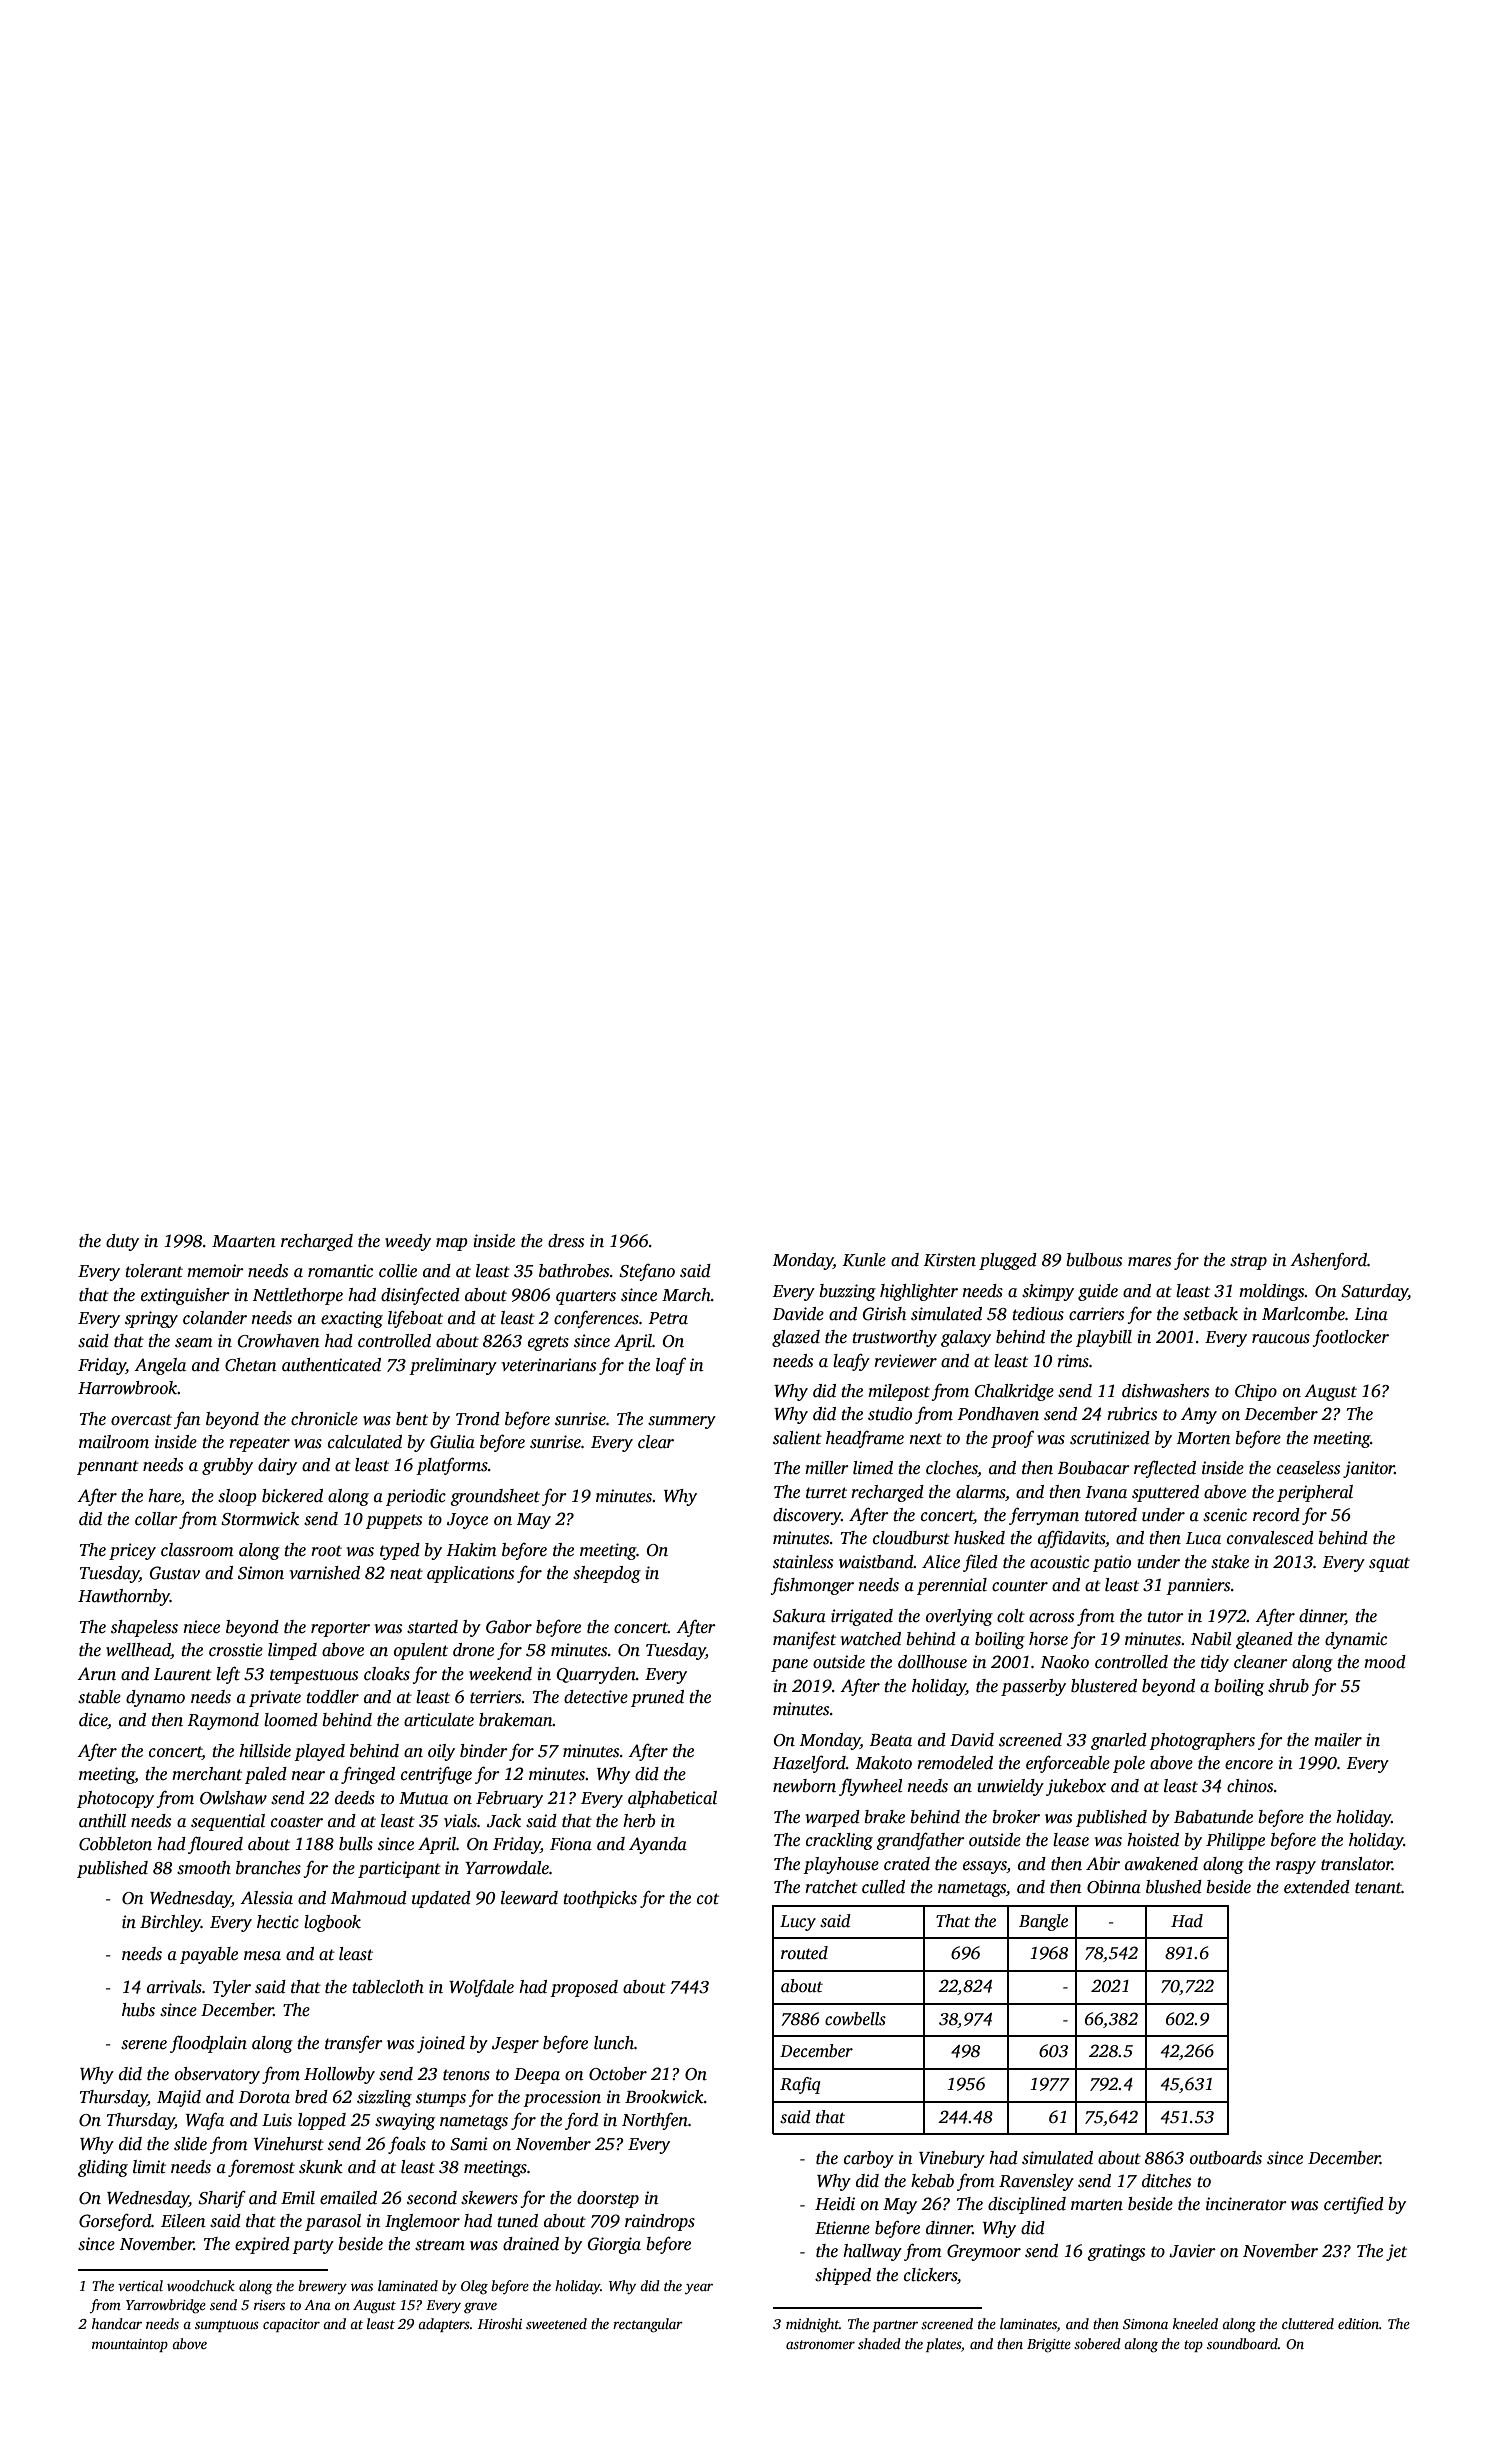  Describe the element at coordinates (265, 1751) in the screenshot. I see `hillside` at that location.
